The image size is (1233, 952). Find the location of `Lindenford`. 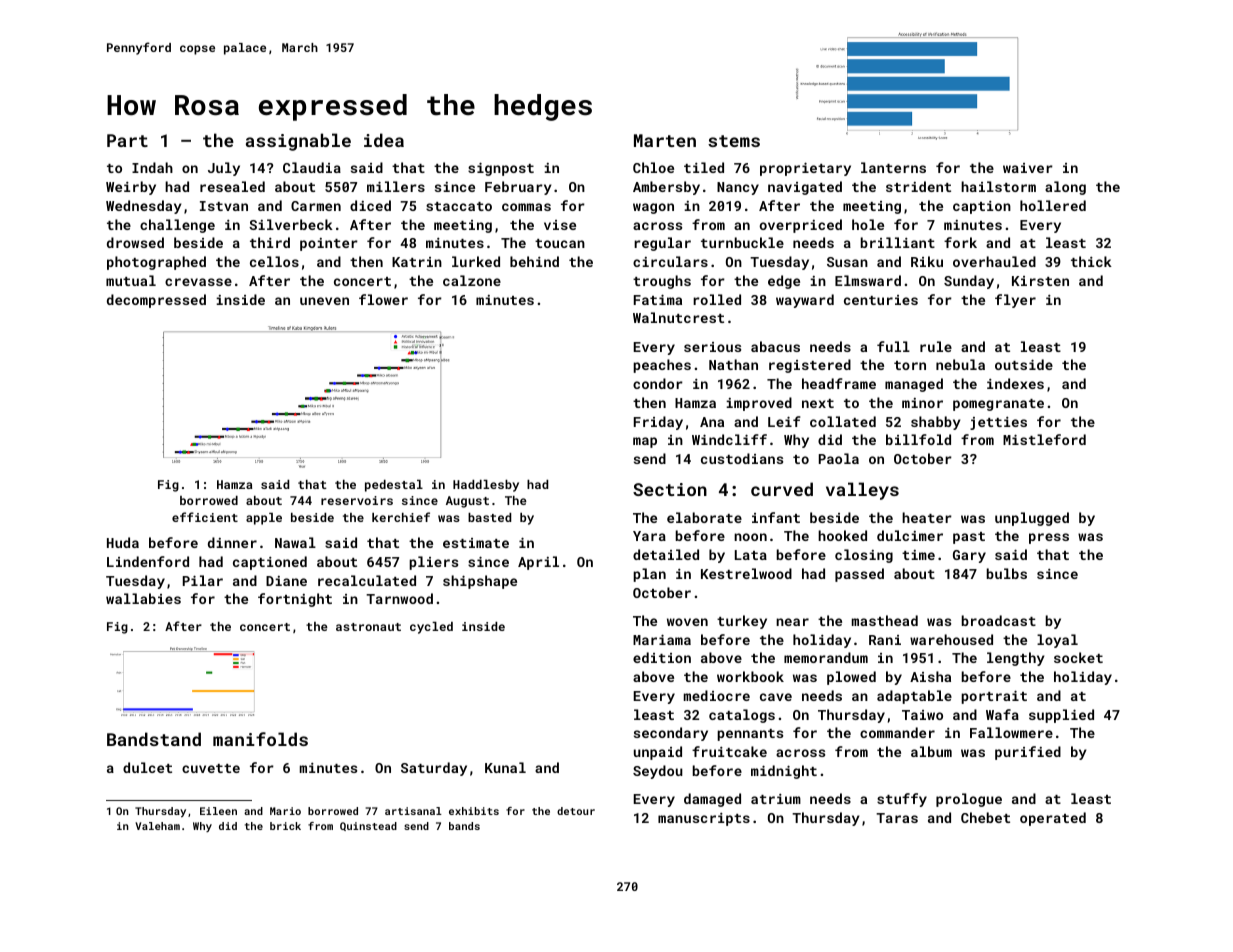

Lindenford is located at coordinates (148, 561).
